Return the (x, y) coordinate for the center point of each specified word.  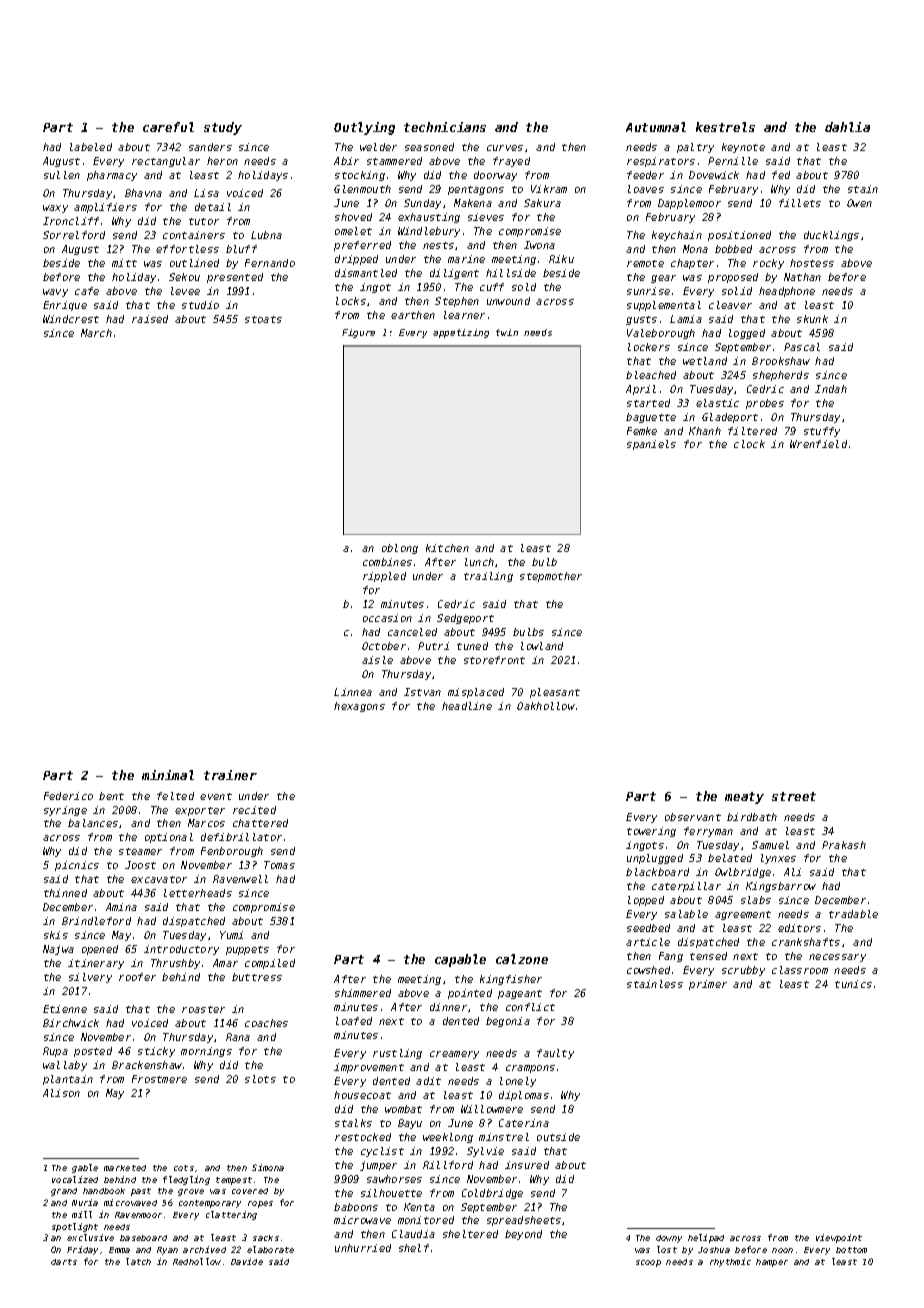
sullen (62, 175)
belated (730, 858)
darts (64, 1262)
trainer (230, 775)
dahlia (847, 127)
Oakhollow (546, 706)
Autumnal (656, 127)
